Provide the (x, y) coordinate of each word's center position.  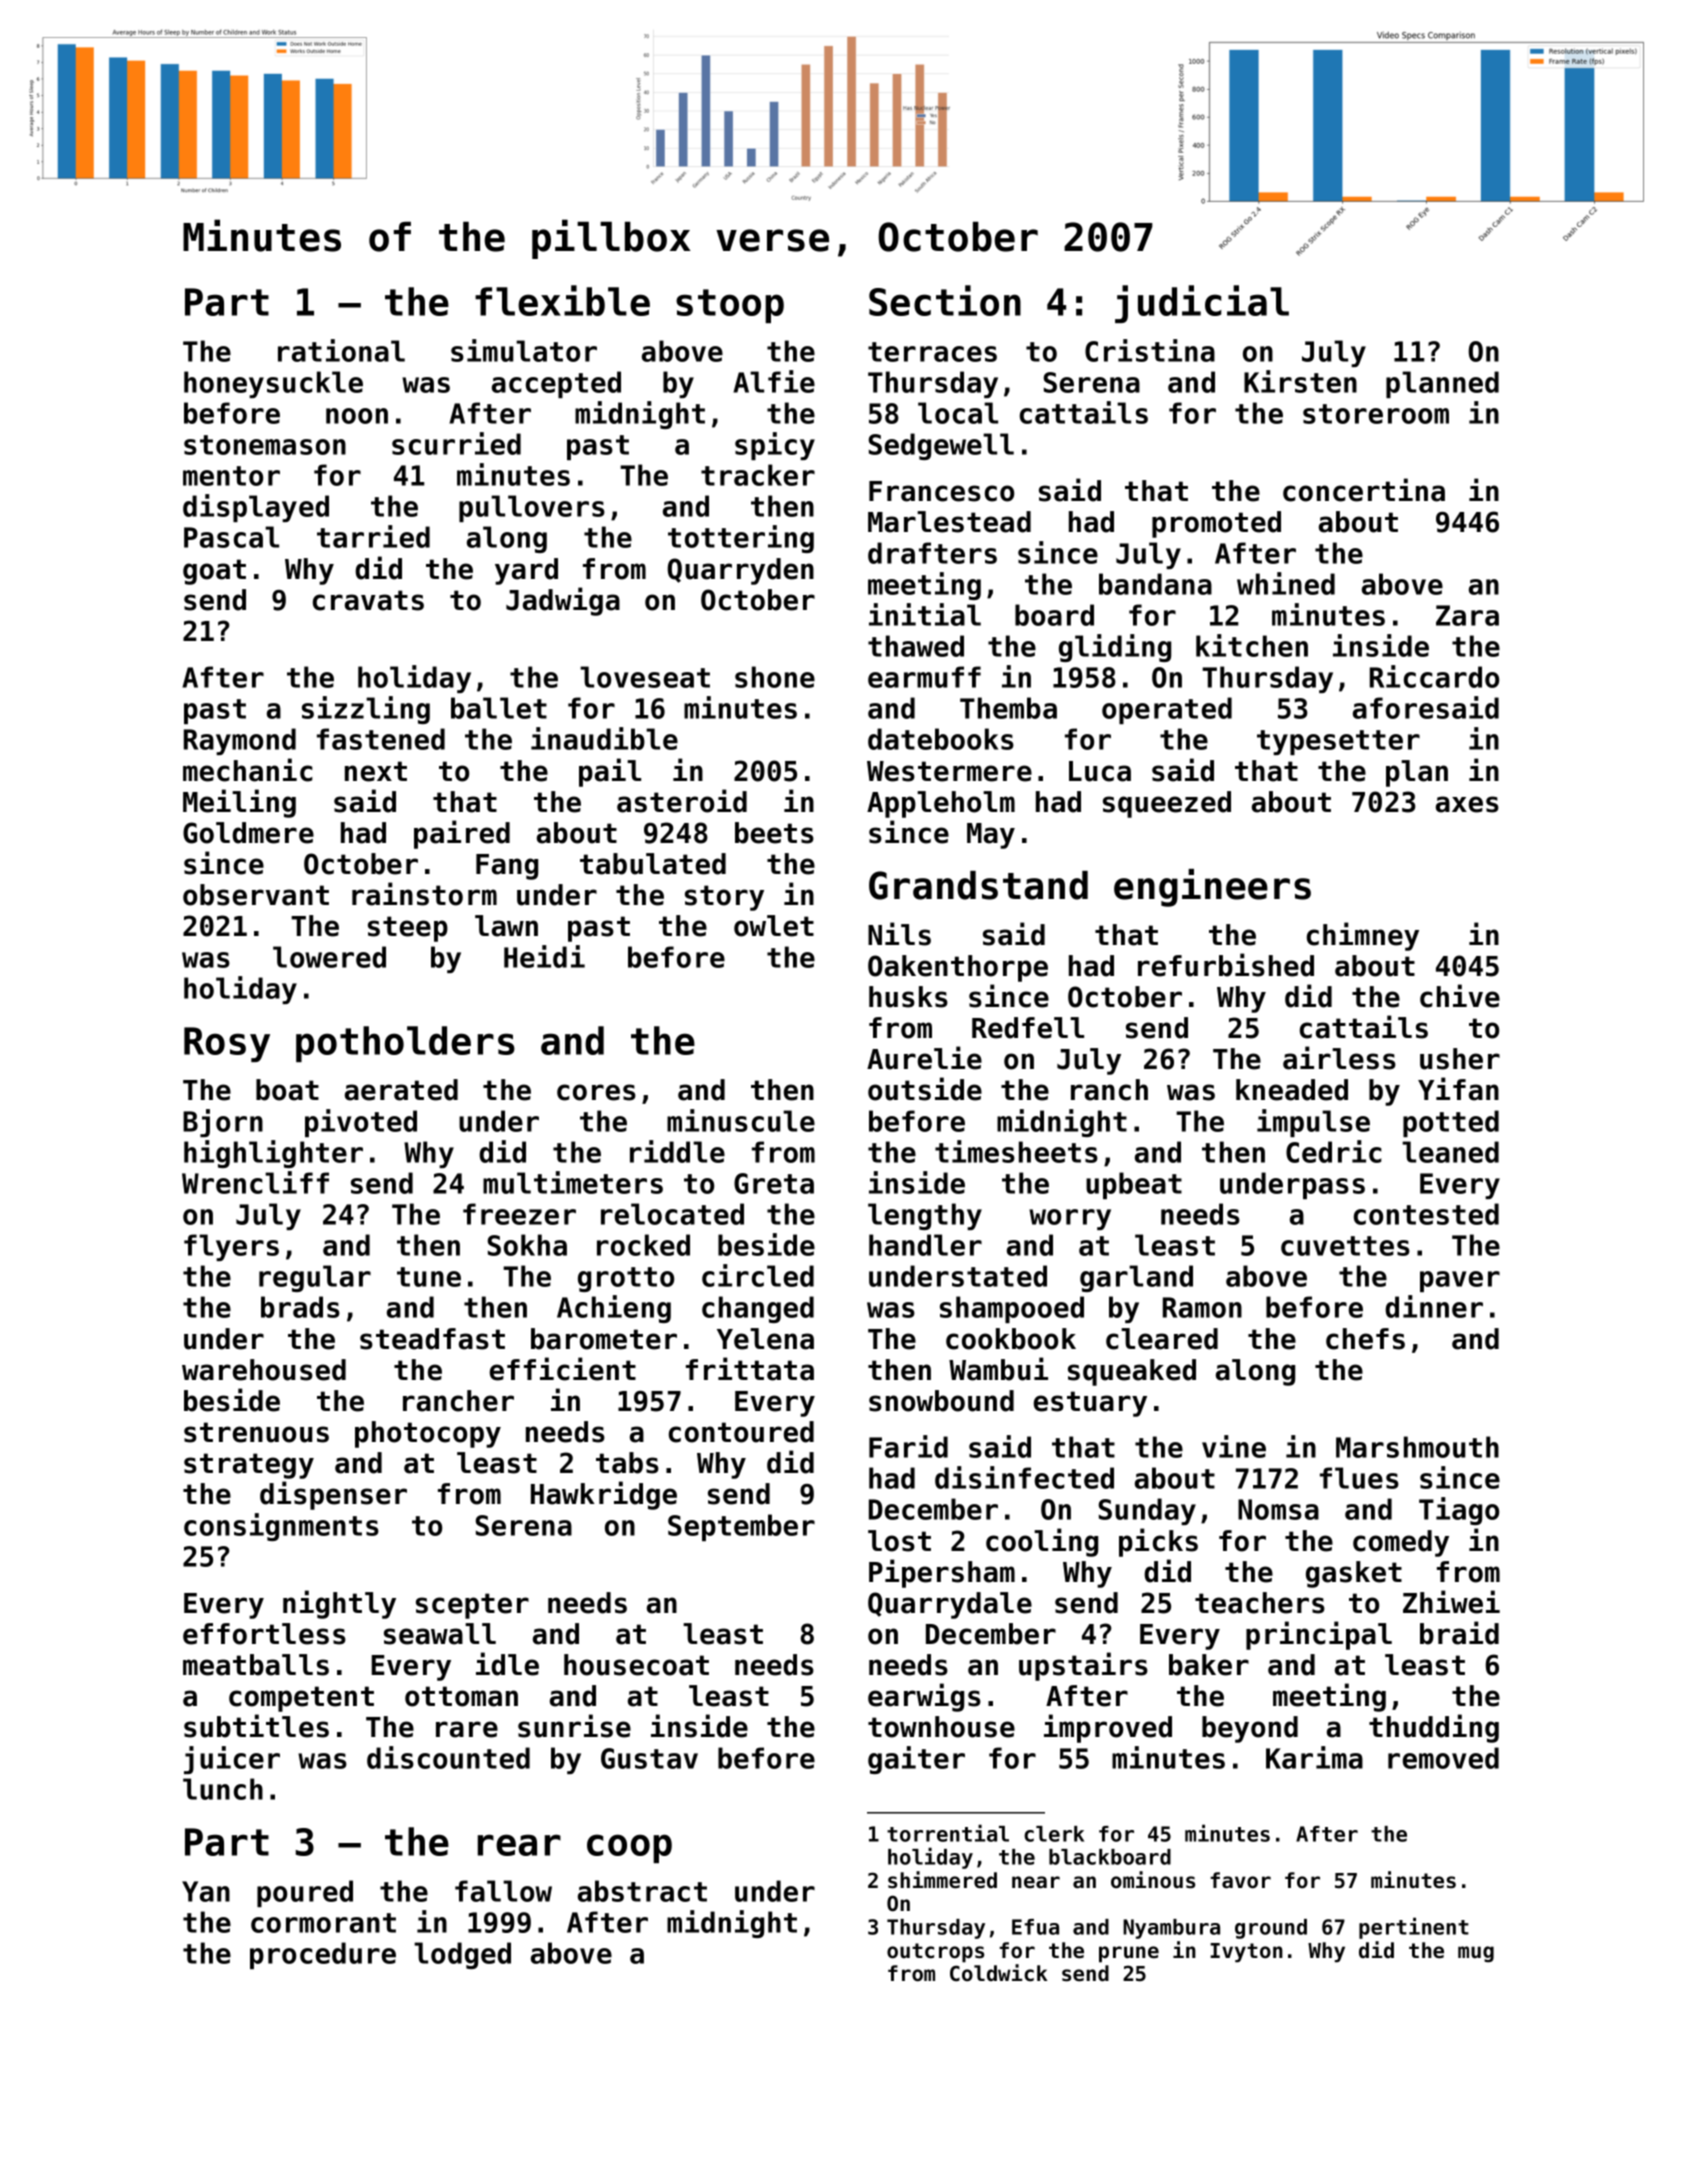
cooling (1042, 1542)
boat (287, 1090)
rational (341, 350)
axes (1467, 804)
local (958, 413)
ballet (499, 708)
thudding (1434, 1728)
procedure (323, 1955)
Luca (1100, 771)
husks (908, 997)
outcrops (935, 1953)
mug (1476, 1954)
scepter (472, 1606)
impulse (1313, 1123)
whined (1286, 583)
